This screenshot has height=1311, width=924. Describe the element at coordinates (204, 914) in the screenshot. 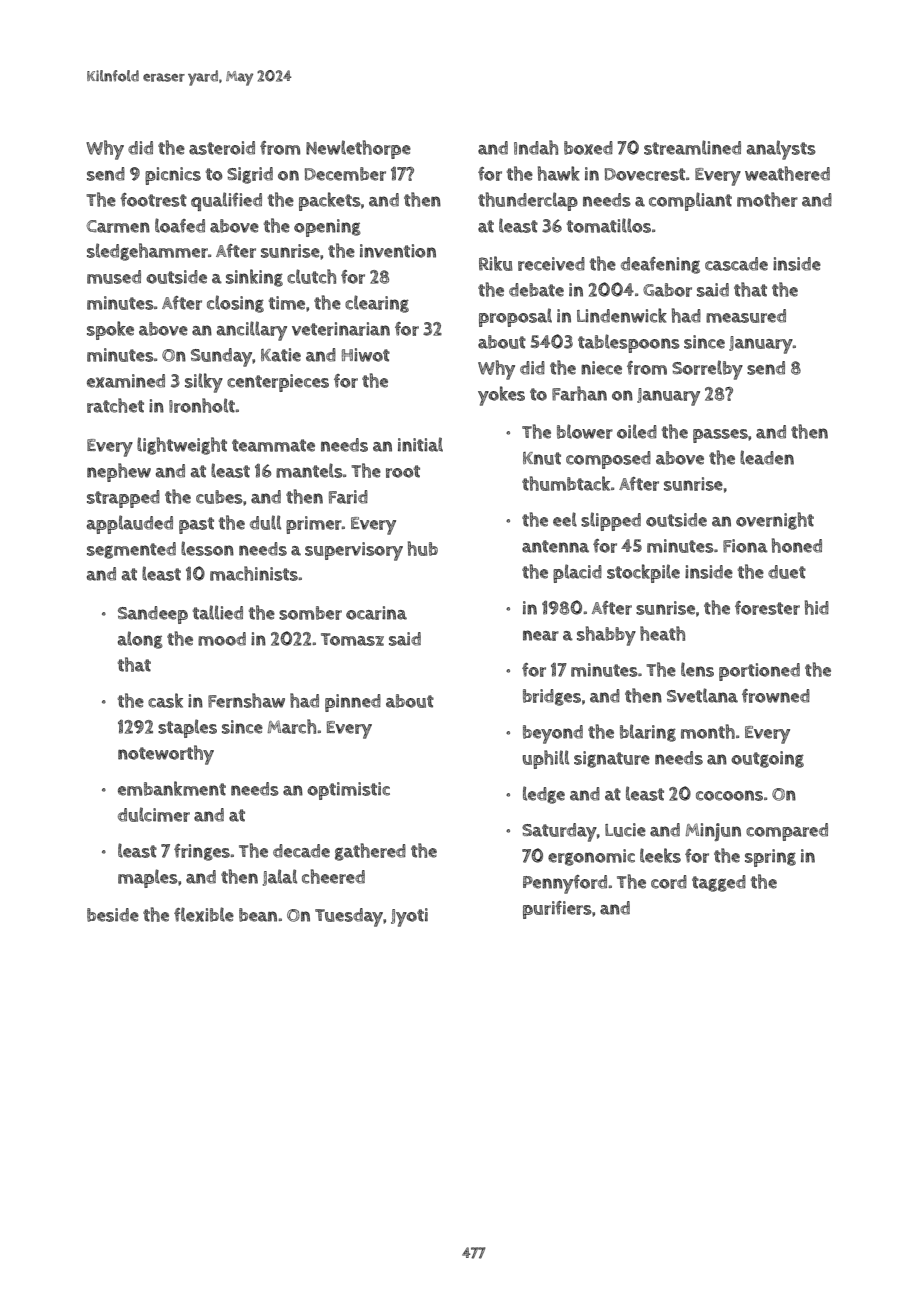

I see `flexible` at that location.
